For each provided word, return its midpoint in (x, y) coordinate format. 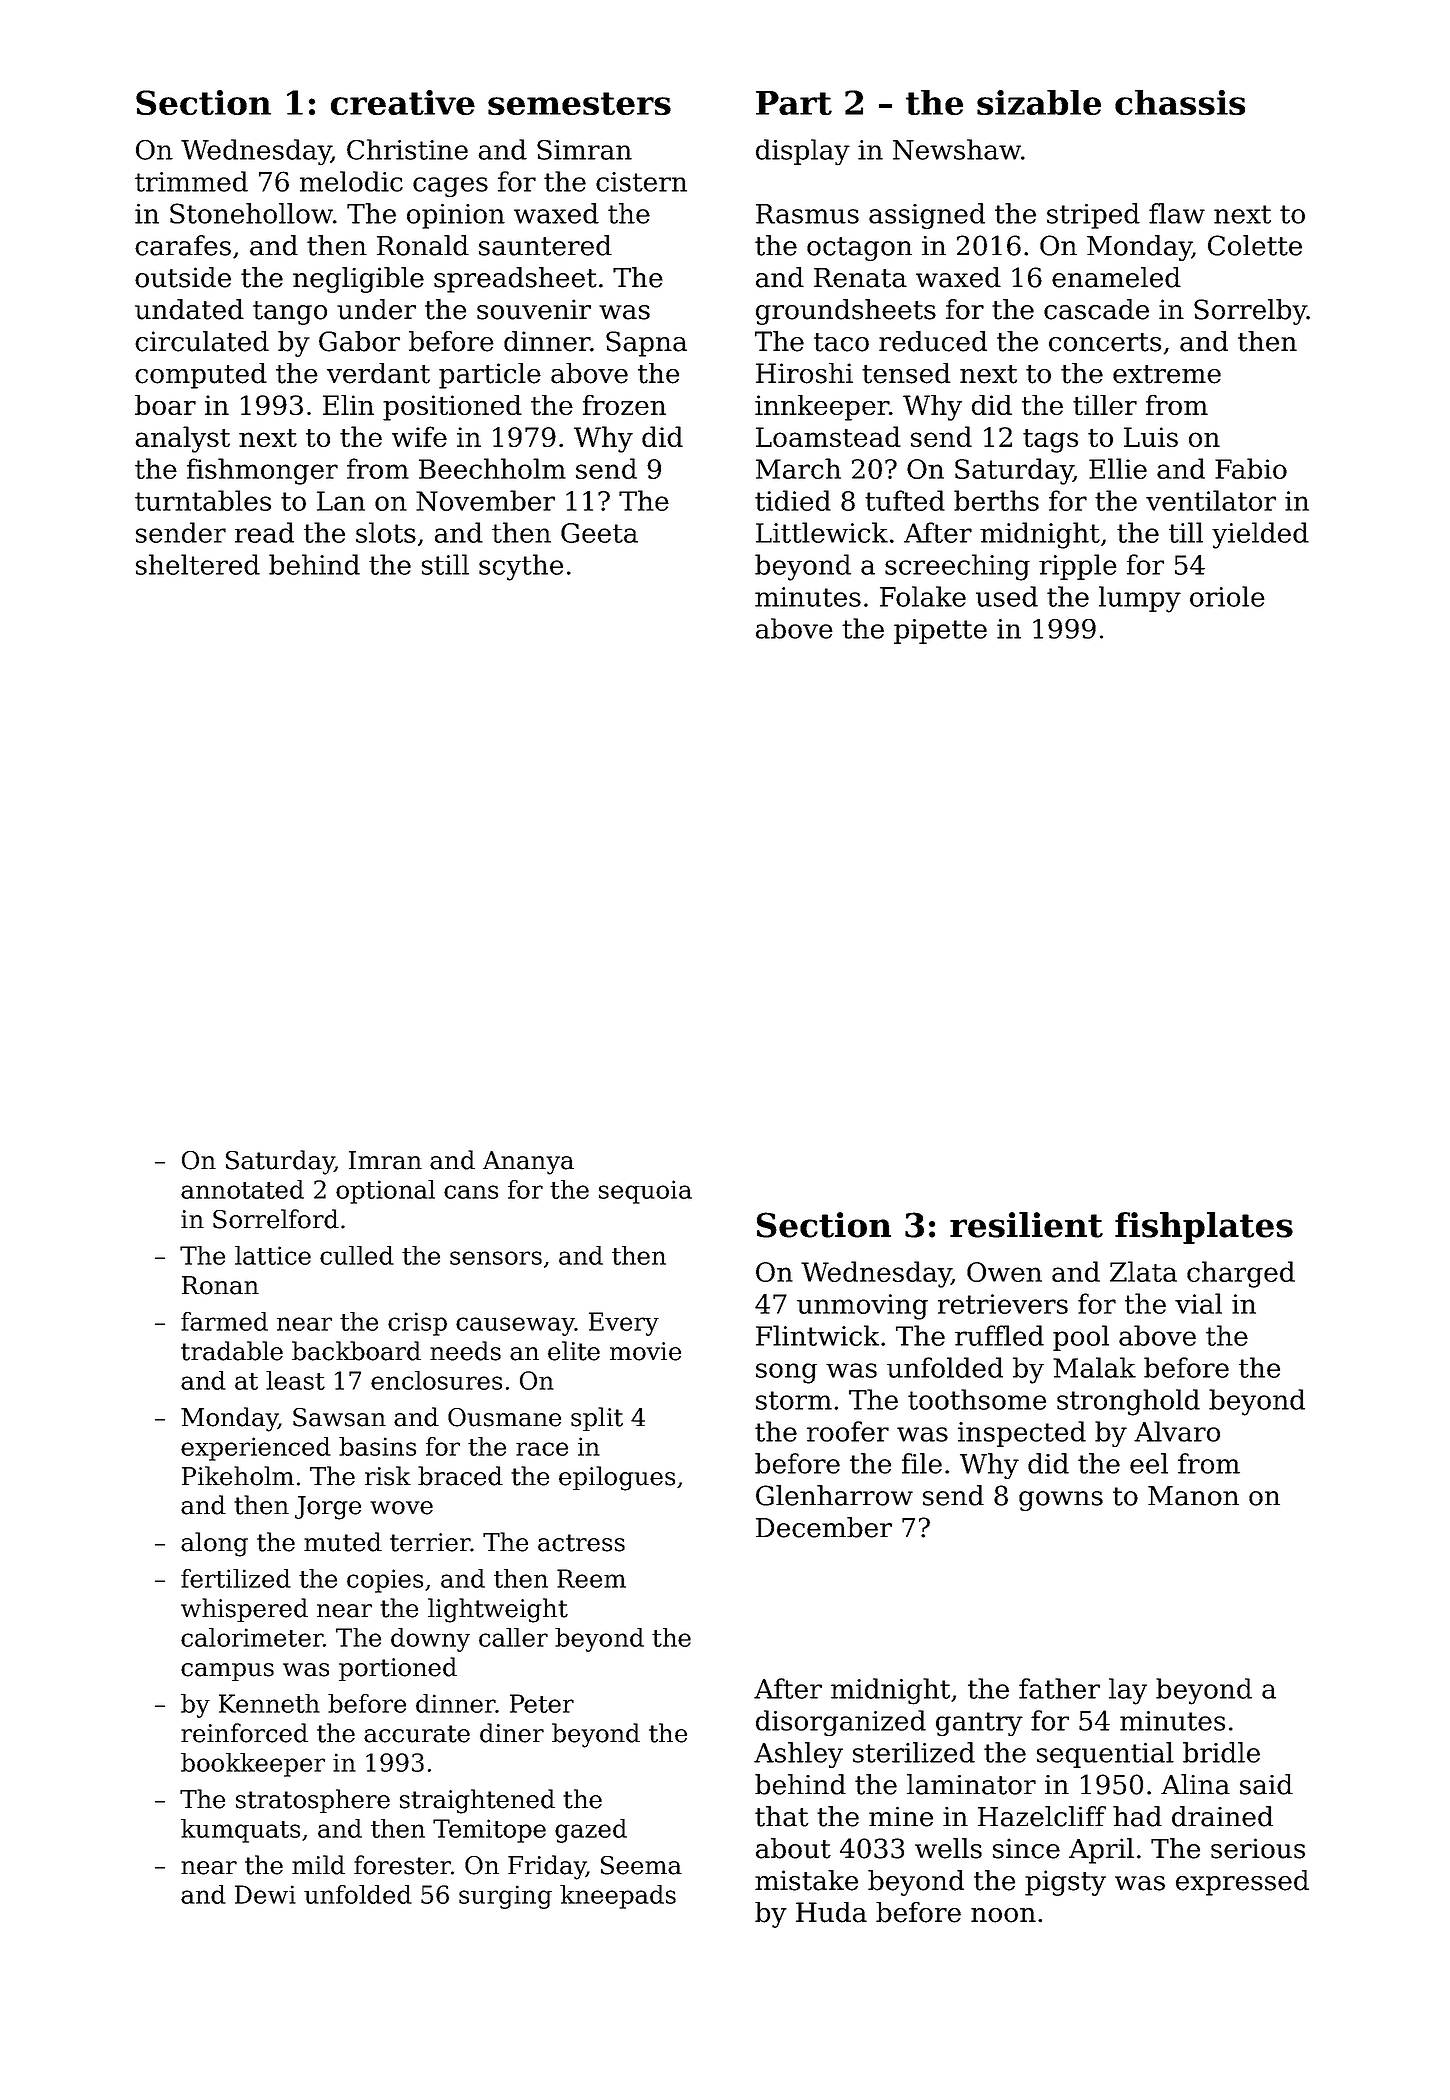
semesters (579, 103)
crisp (417, 1324)
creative (403, 102)
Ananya (528, 1163)
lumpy (1140, 599)
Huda (831, 1912)
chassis (1180, 102)
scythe (521, 567)
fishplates (1204, 1228)
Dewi (265, 1894)
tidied (793, 500)
